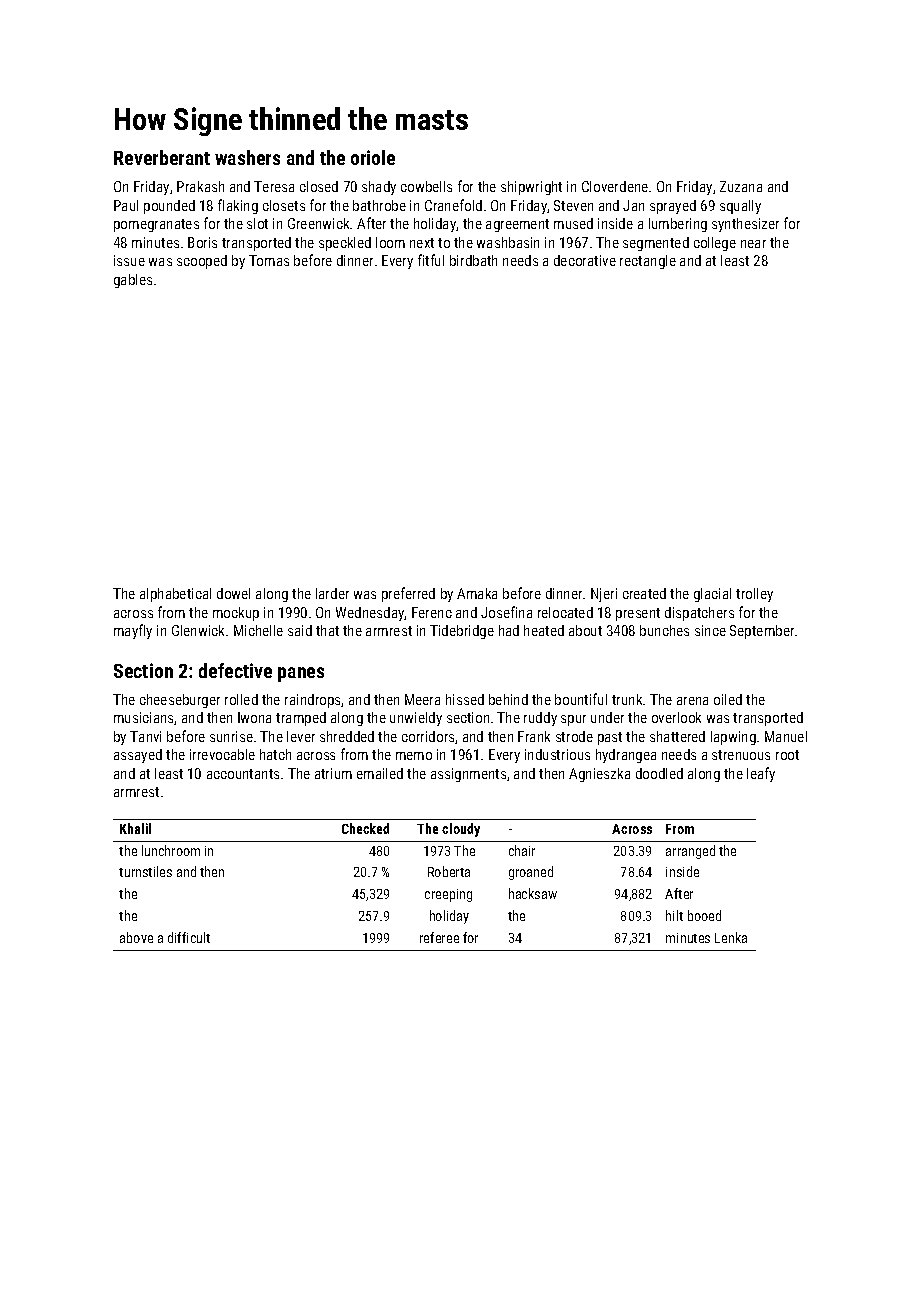  What do you see at coordinates (241, 699) in the screenshot?
I see `rolled` at bounding box center [241, 699].
